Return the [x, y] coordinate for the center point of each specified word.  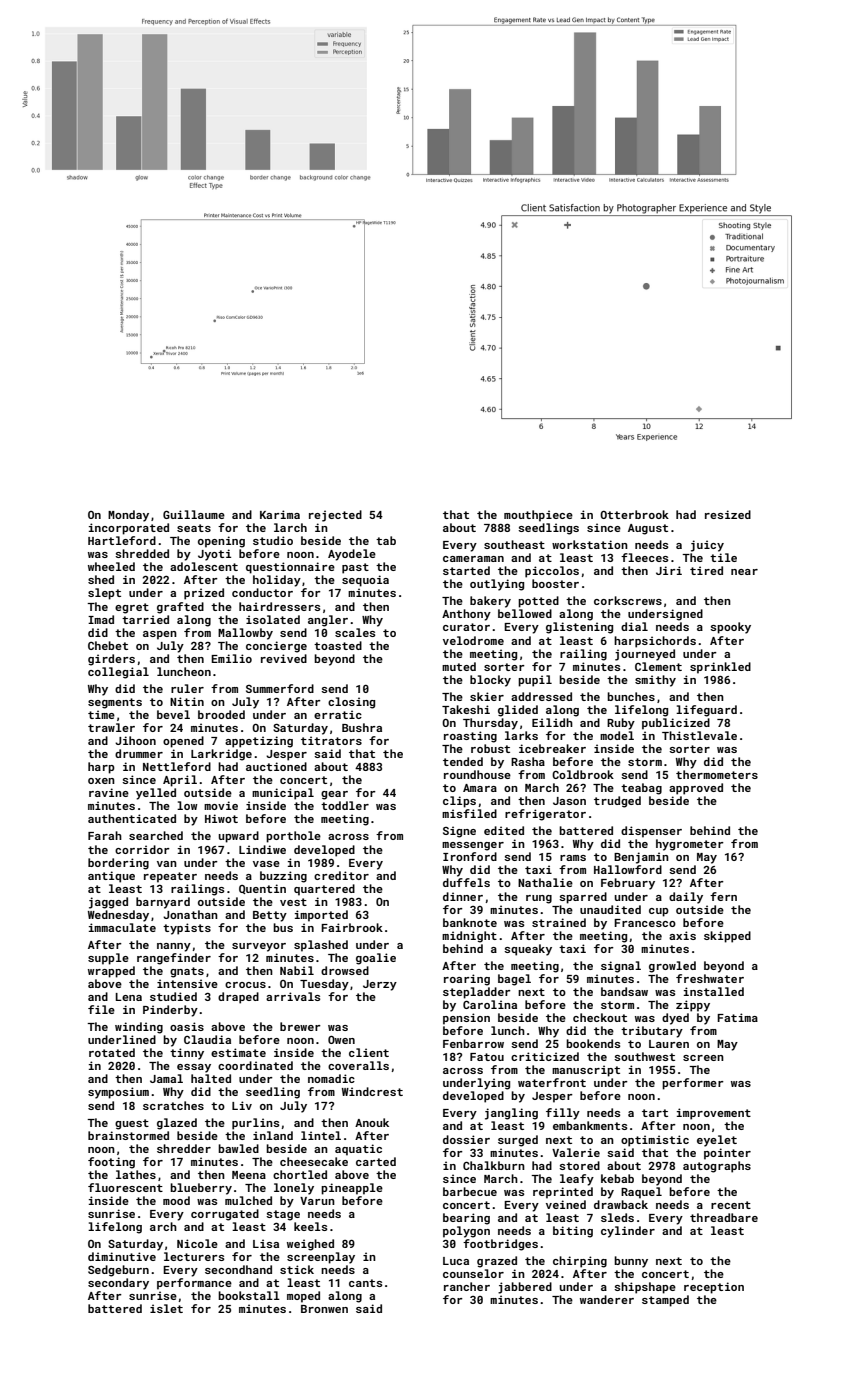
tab [386, 540]
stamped [665, 1301]
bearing [466, 1219]
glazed [177, 1124]
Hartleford [122, 540]
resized [728, 514]
